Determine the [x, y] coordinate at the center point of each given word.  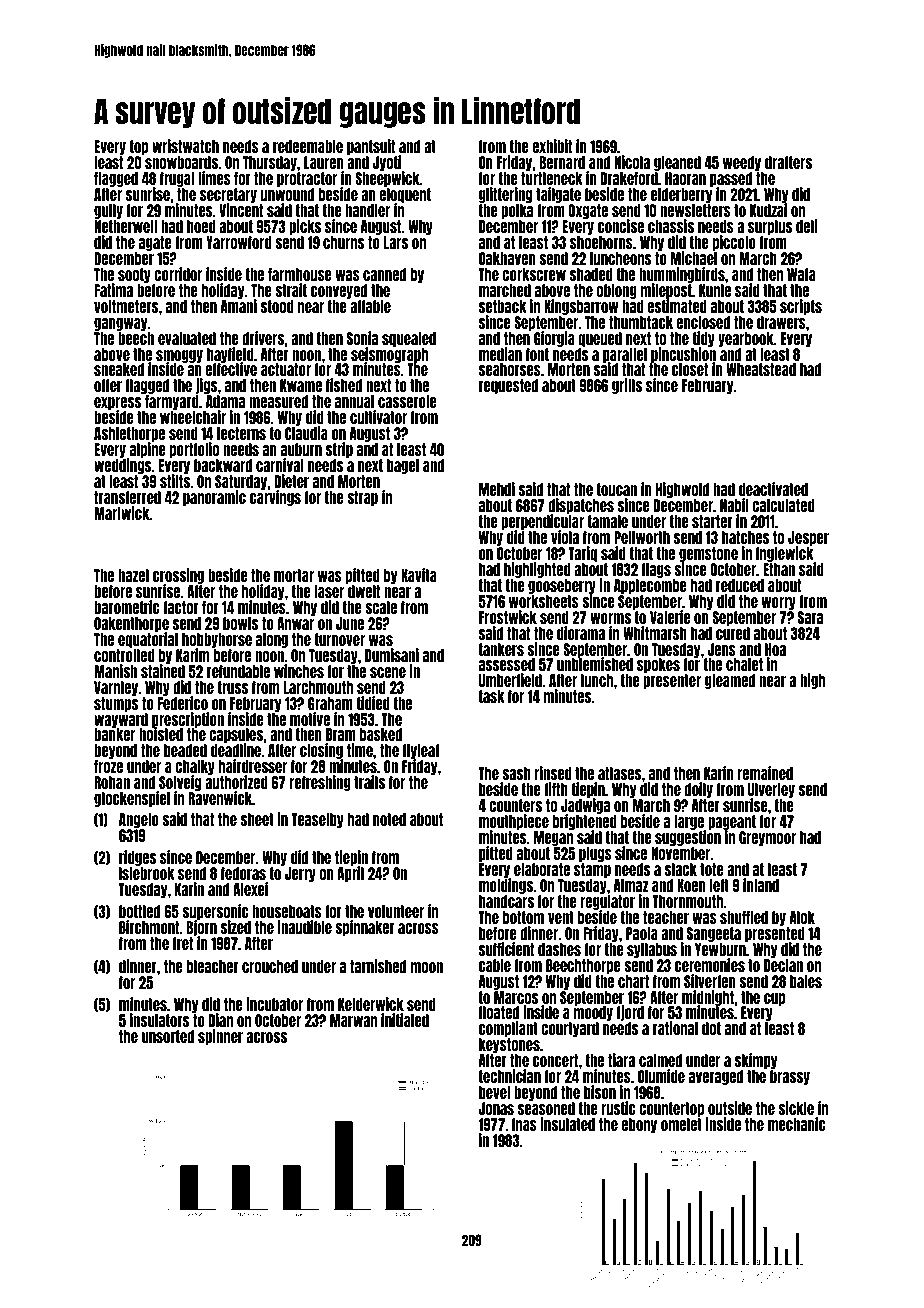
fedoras [243, 873]
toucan [616, 489]
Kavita [419, 575]
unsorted [168, 1036]
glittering [505, 195]
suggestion [688, 838]
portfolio [194, 450]
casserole [407, 401]
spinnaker [365, 928]
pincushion [683, 355]
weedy [742, 163]
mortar [294, 575]
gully [108, 211]
